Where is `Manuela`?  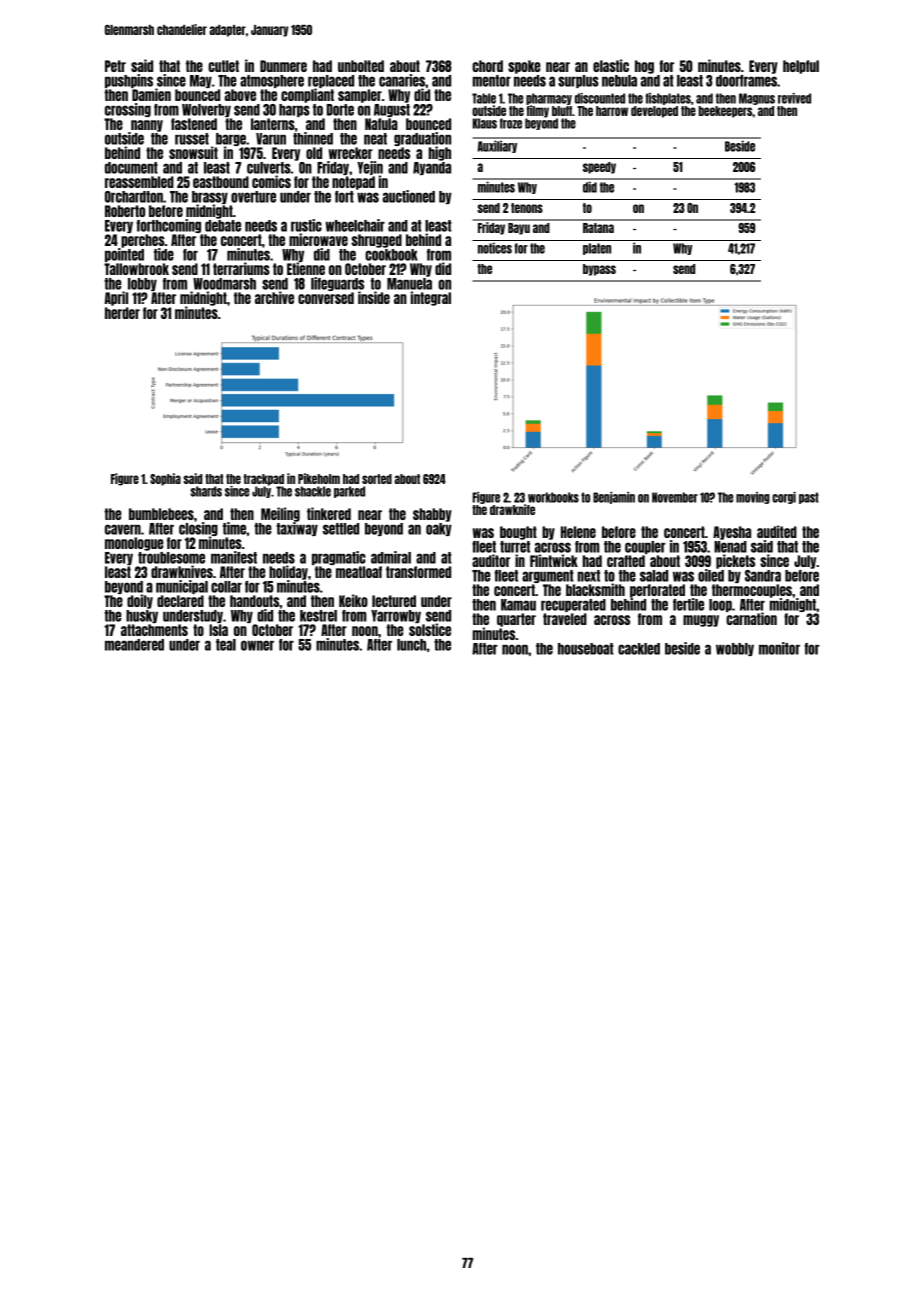
Manuela is located at coordinates (409, 284).
